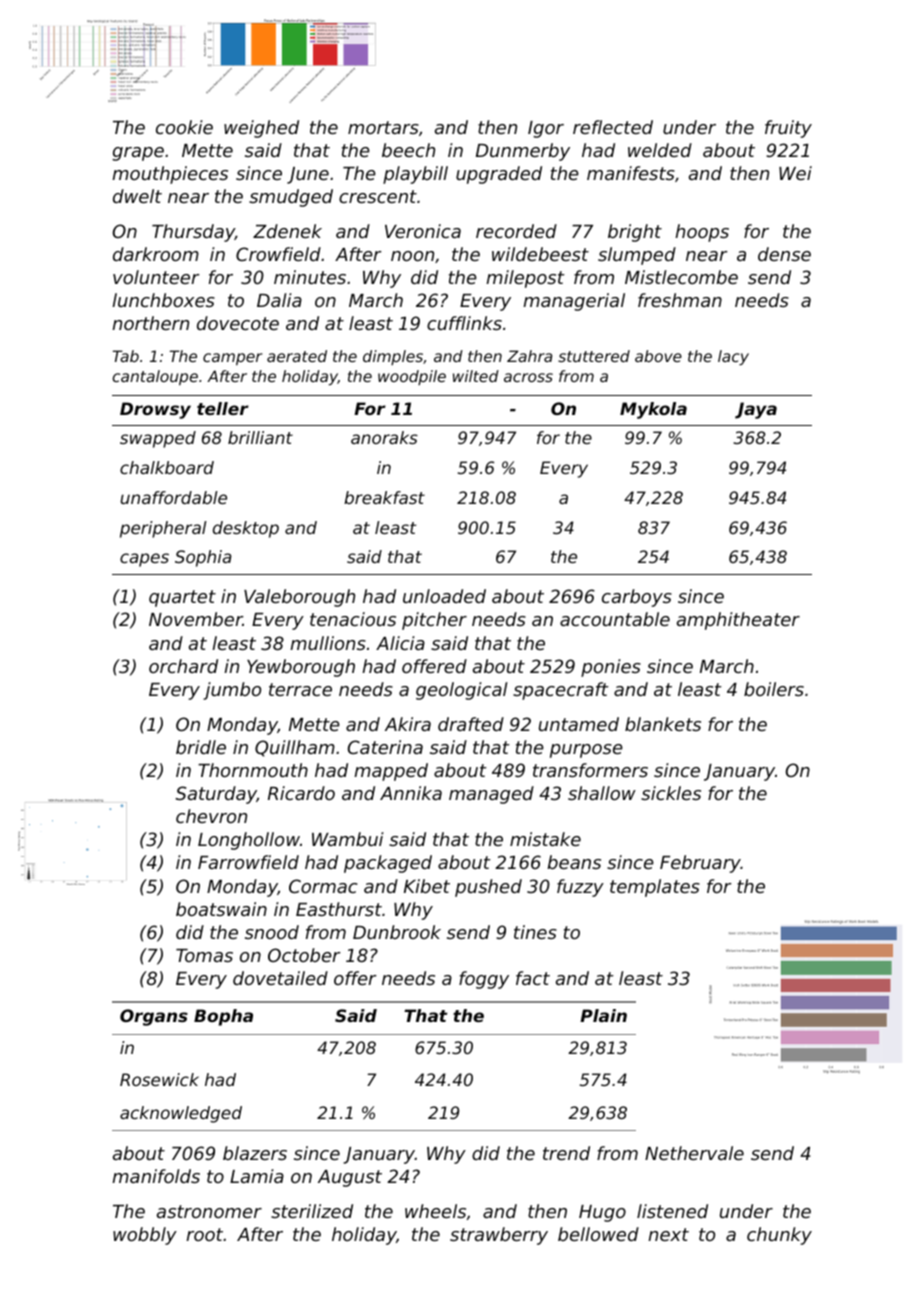 The image size is (924, 1314). What do you see at coordinates (672, 1211) in the page?
I see `listened` at bounding box center [672, 1211].
